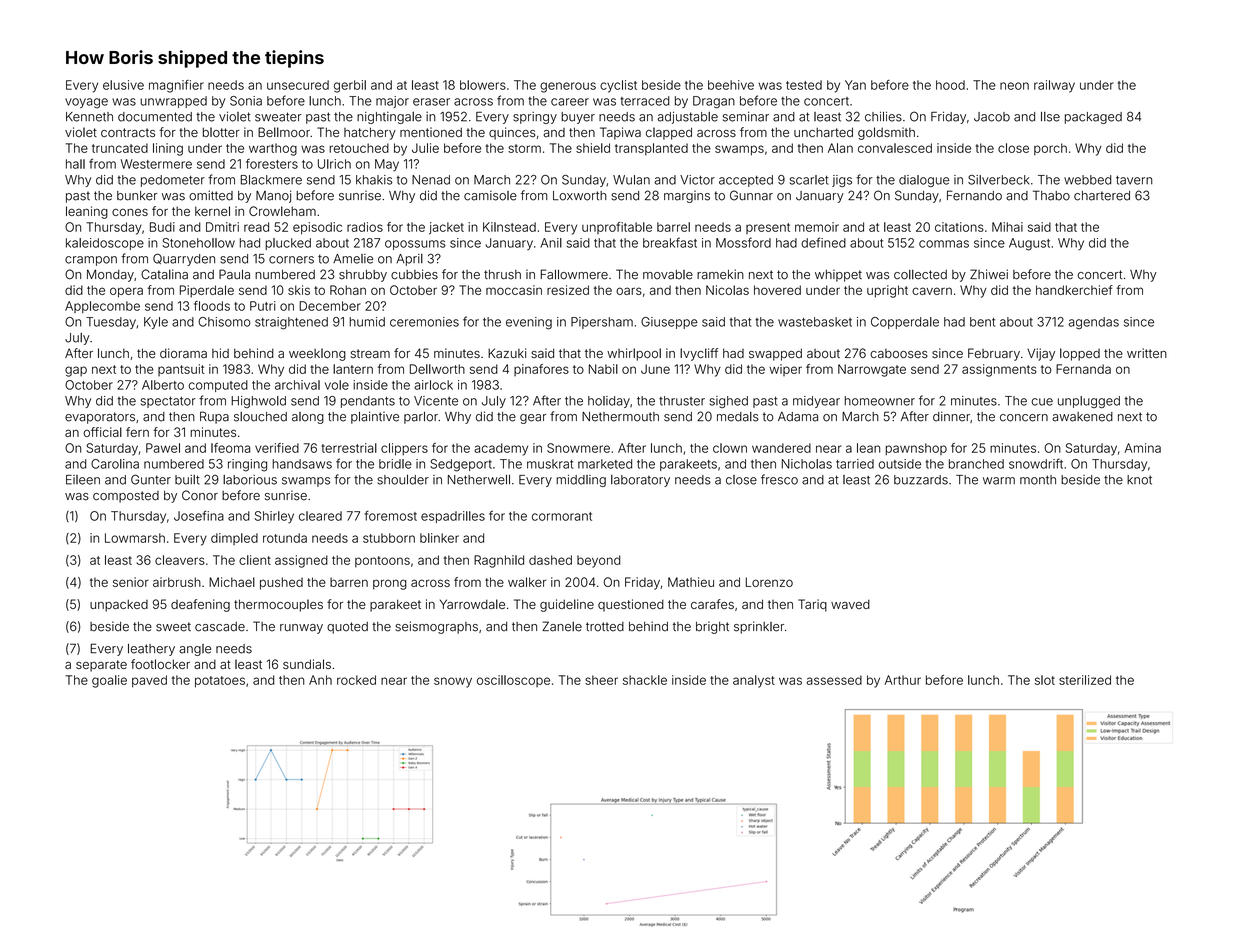 Image resolution: width=1233 pixels, height=952 pixels. Describe the element at coordinates (483, 85) in the image. I see `blowers` at that location.
